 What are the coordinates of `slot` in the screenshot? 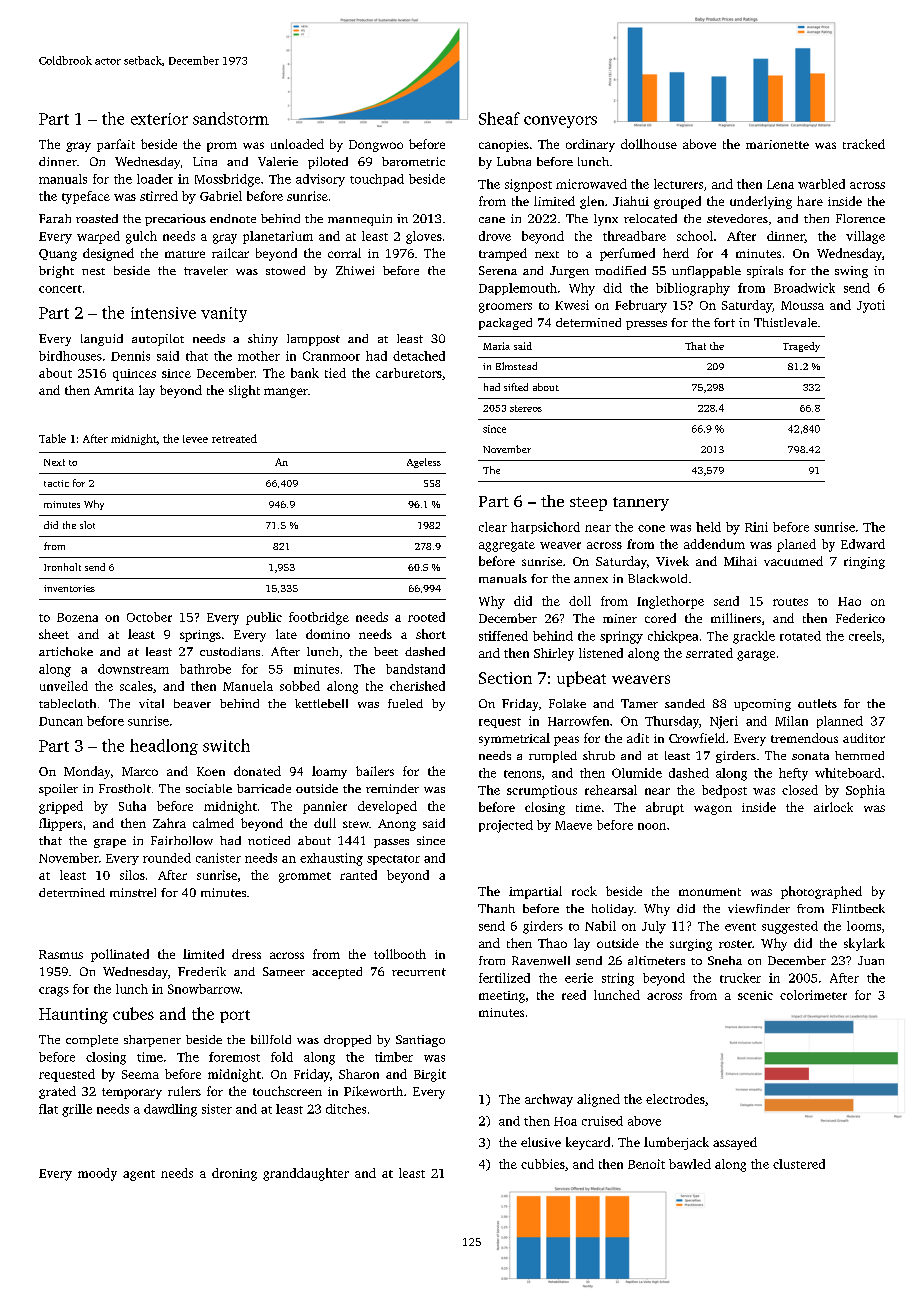 It's located at (87, 525).
